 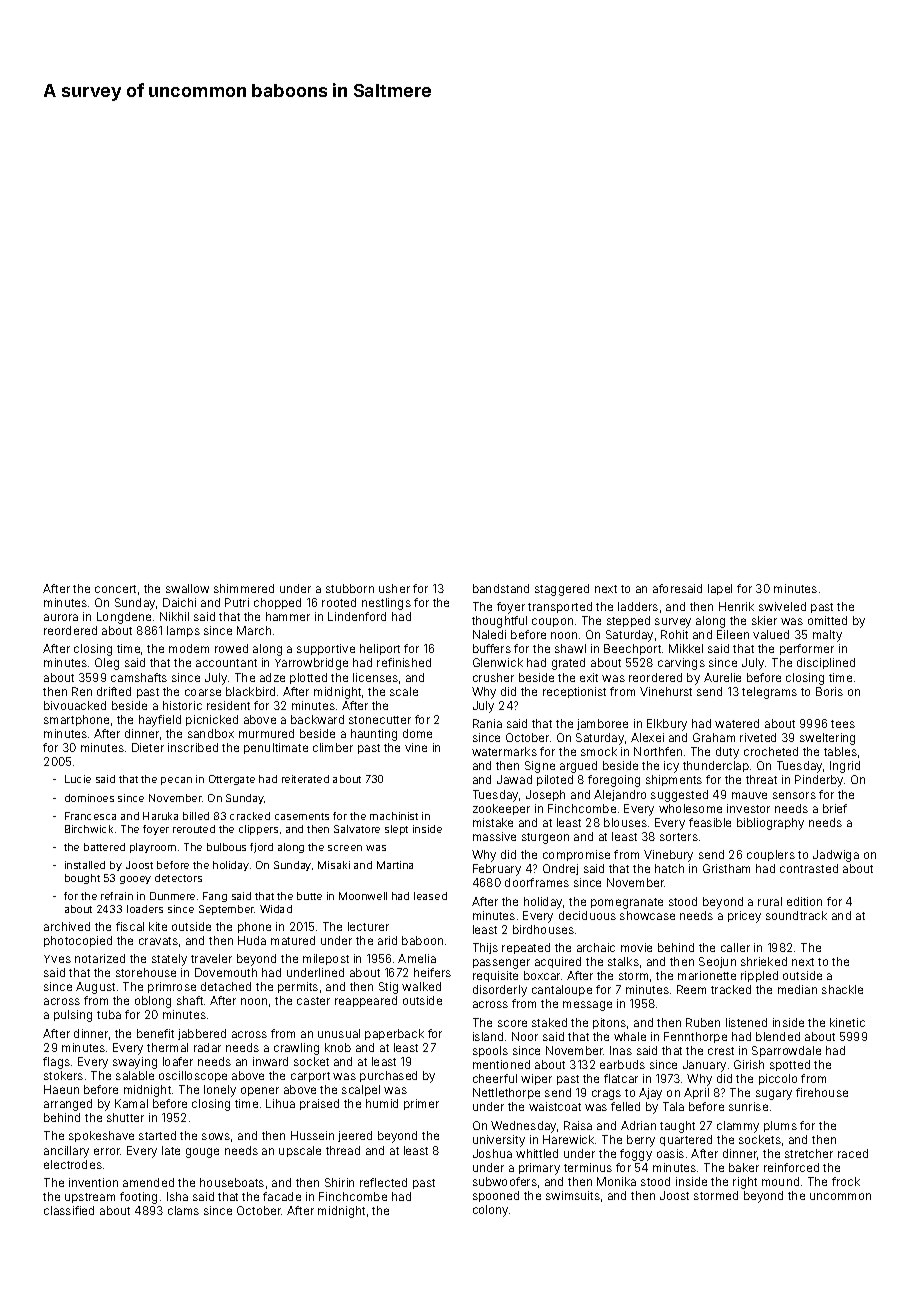 I want to click on plums, so click(x=780, y=1126).
